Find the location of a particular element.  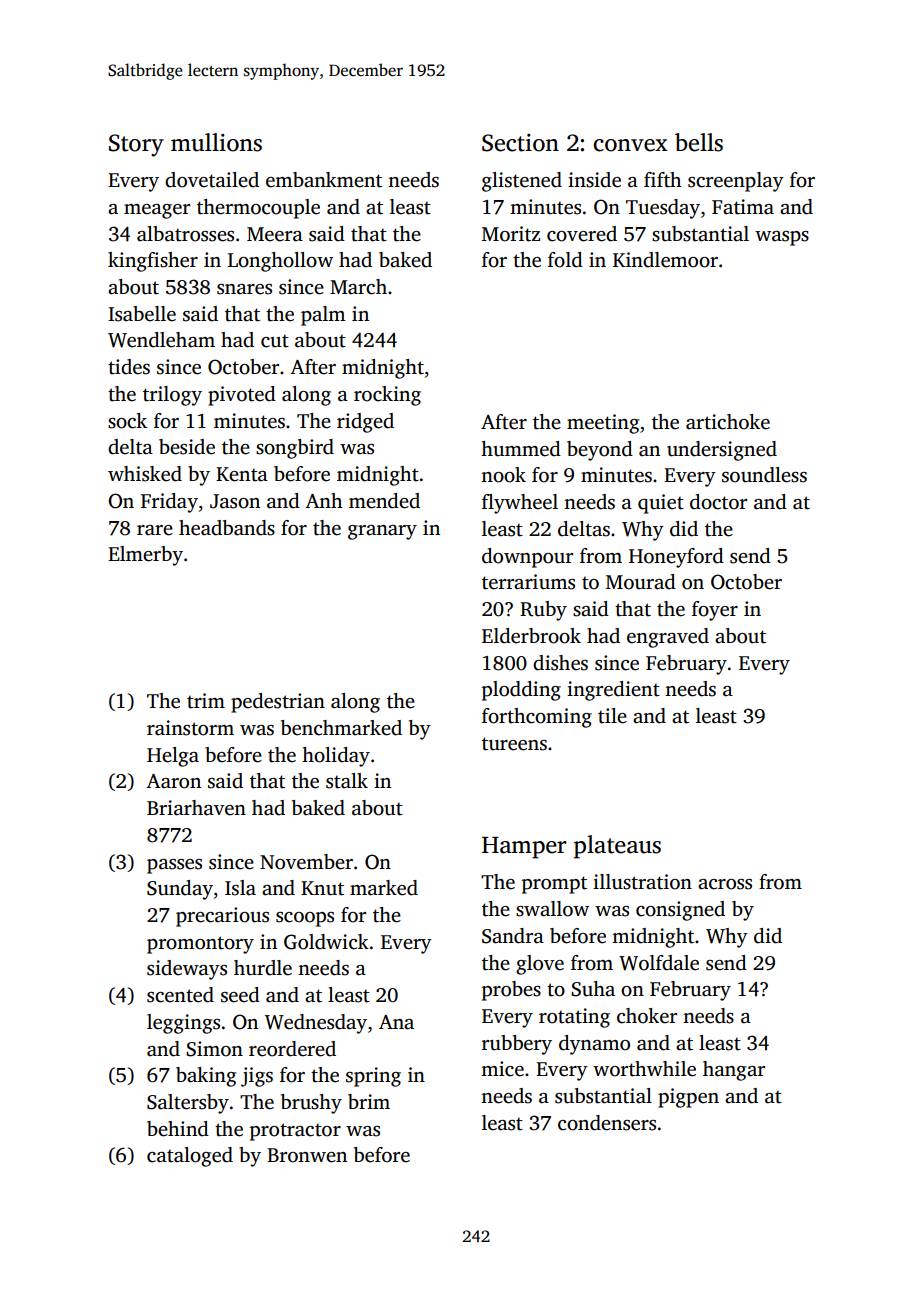

tile is located at coordinates (612, 716).
